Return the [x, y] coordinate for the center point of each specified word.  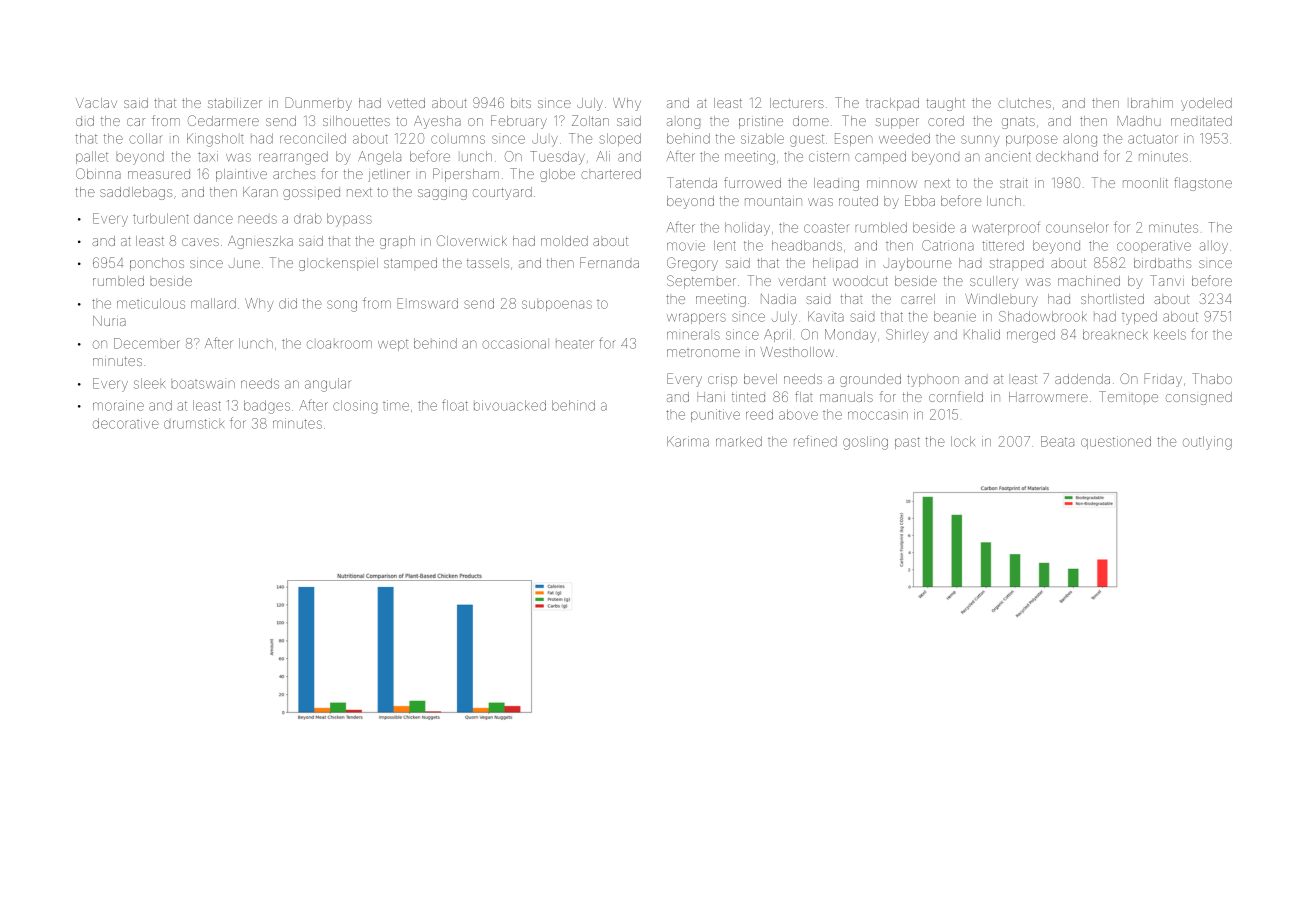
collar [146, 138]
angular [328, 385]
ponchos [157, 264]
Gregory [692, 264]
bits [521, 103]
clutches [1024, 103]
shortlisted [1112, 299]
